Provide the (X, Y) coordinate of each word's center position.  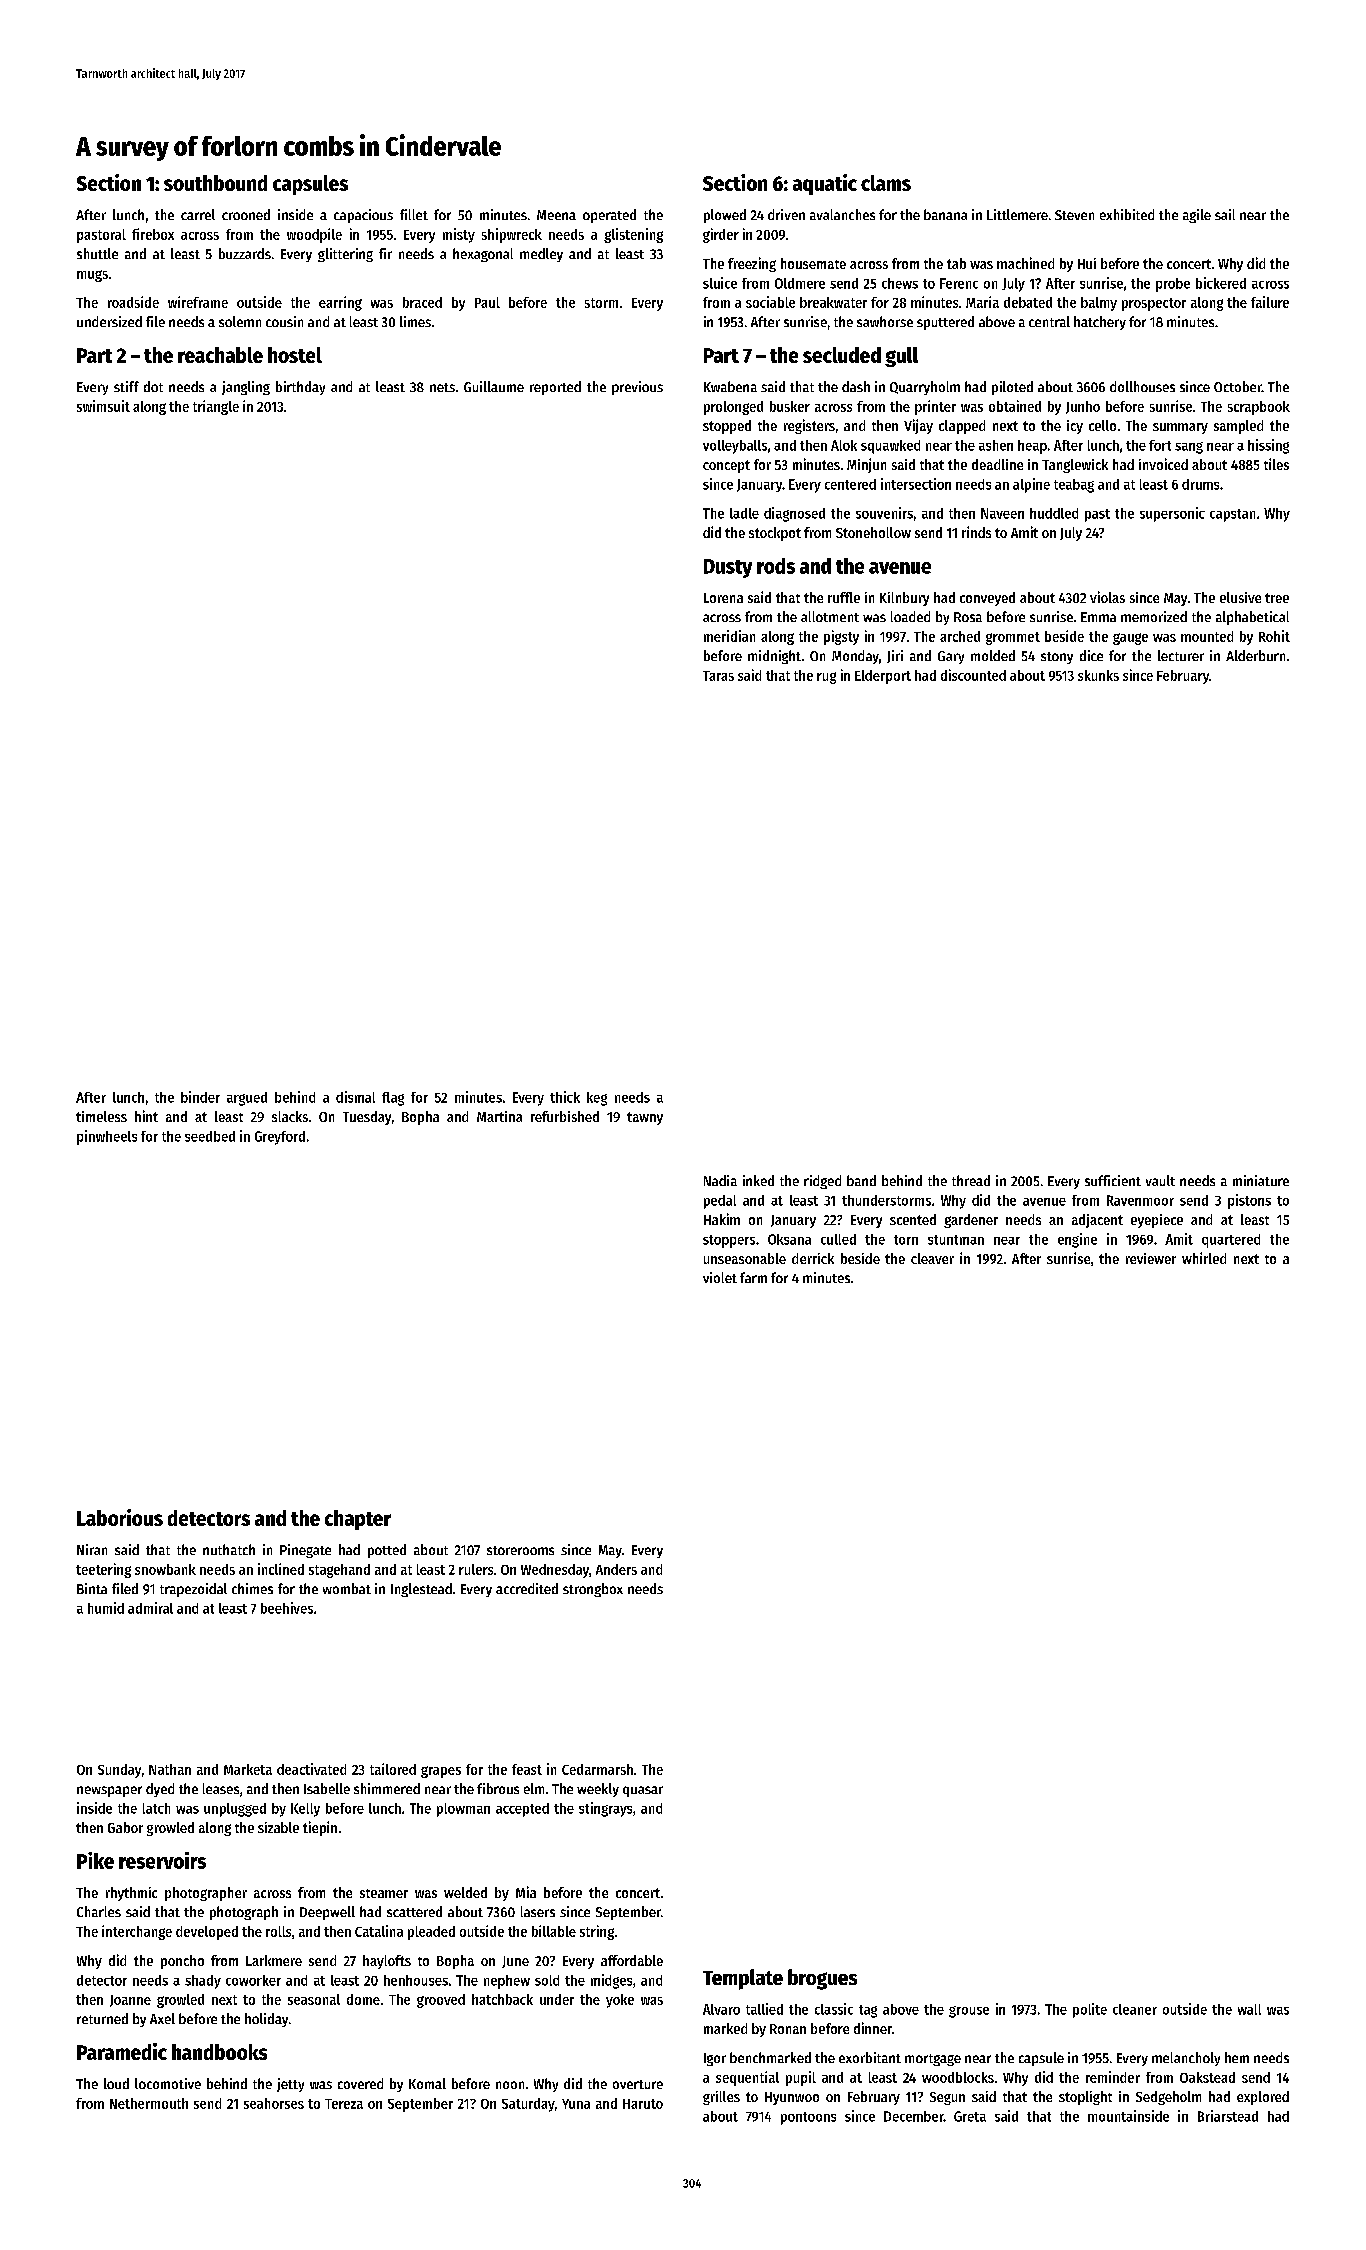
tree (1277, 598)
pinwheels (107, 1137)
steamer (384, 1893)
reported (555, 388)
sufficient (1113, 1180)
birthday (300, 388)
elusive (1240, 597)
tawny (645, 1118)
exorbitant (870, 2057)
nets (442, 387)
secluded (842, 355)
